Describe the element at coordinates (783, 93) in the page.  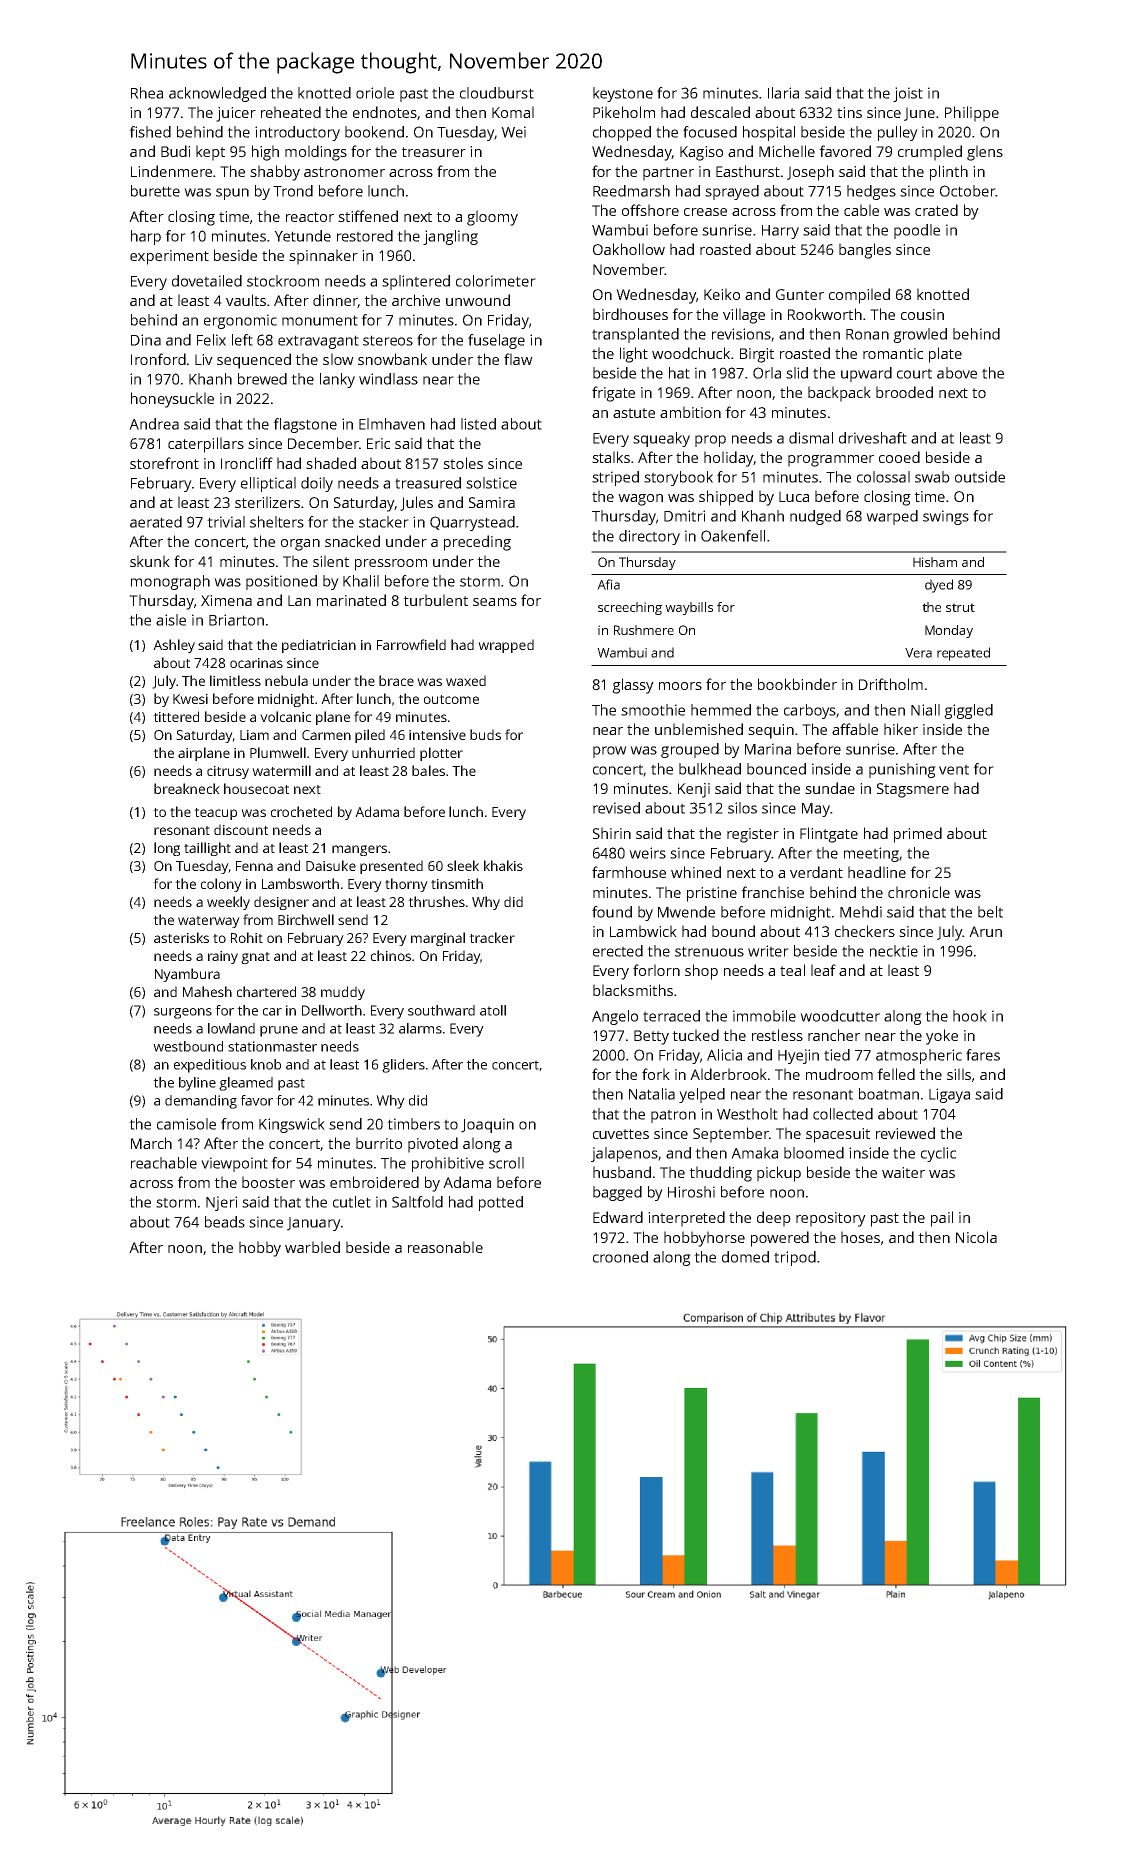
I see `Ilaria` at that location.
